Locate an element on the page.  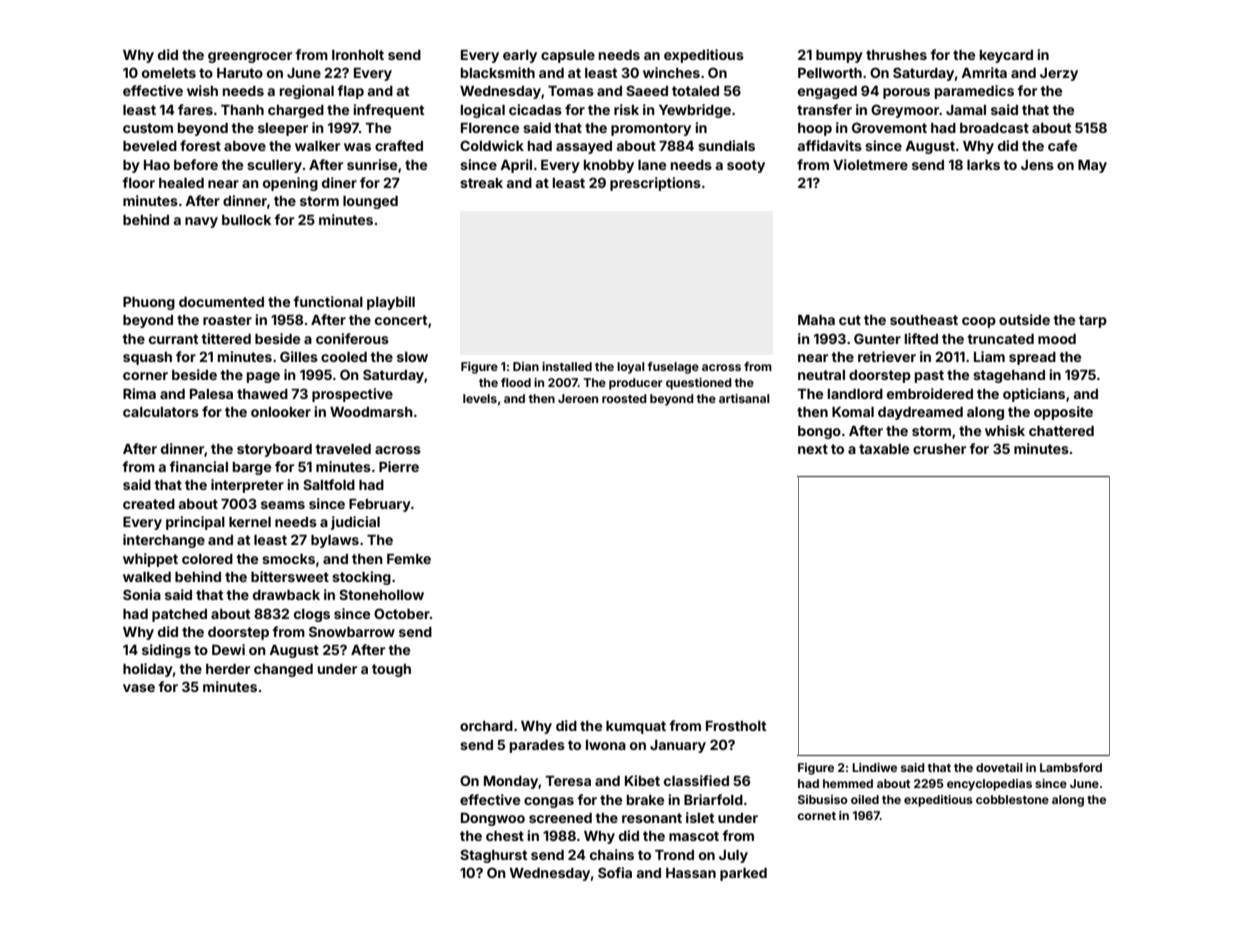
vase is located at coordinates (139, 688).
